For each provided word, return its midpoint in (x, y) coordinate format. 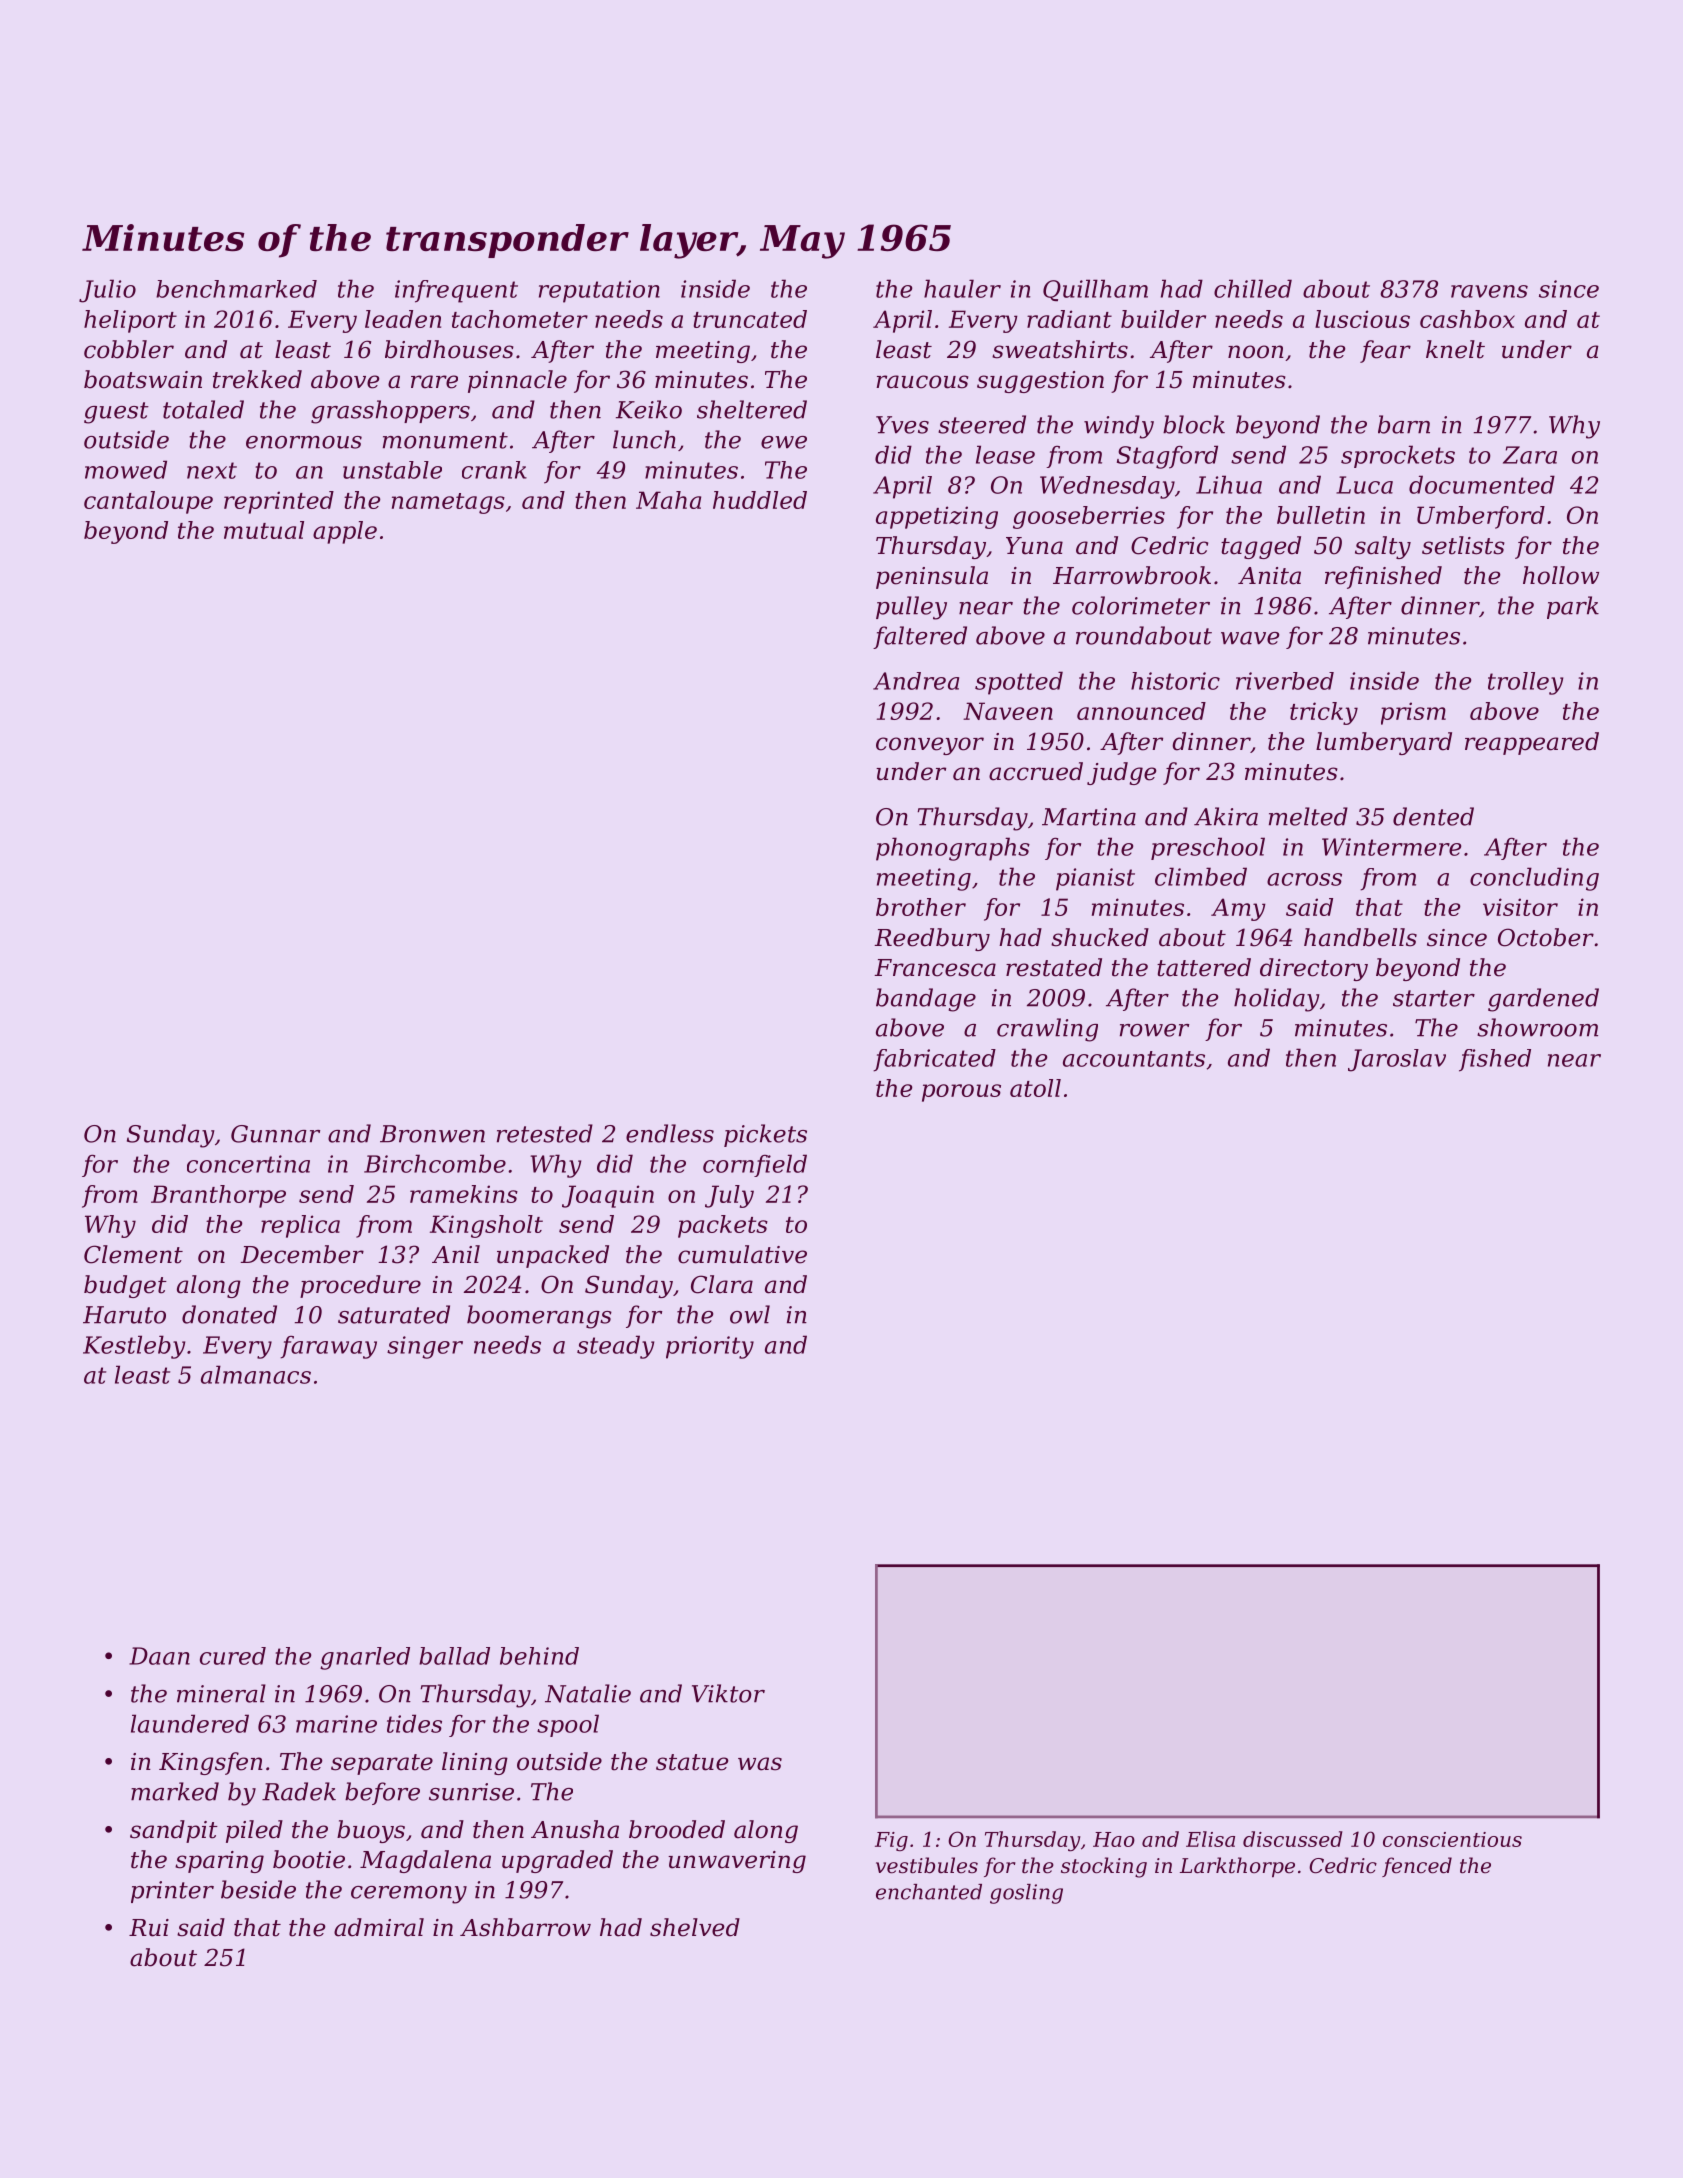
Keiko (649, 409)
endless (670, 1133)
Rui (149, 1928)
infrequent (456, 291)
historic (1175, 681)
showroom (1537, 1027)
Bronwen (432, 1134)
